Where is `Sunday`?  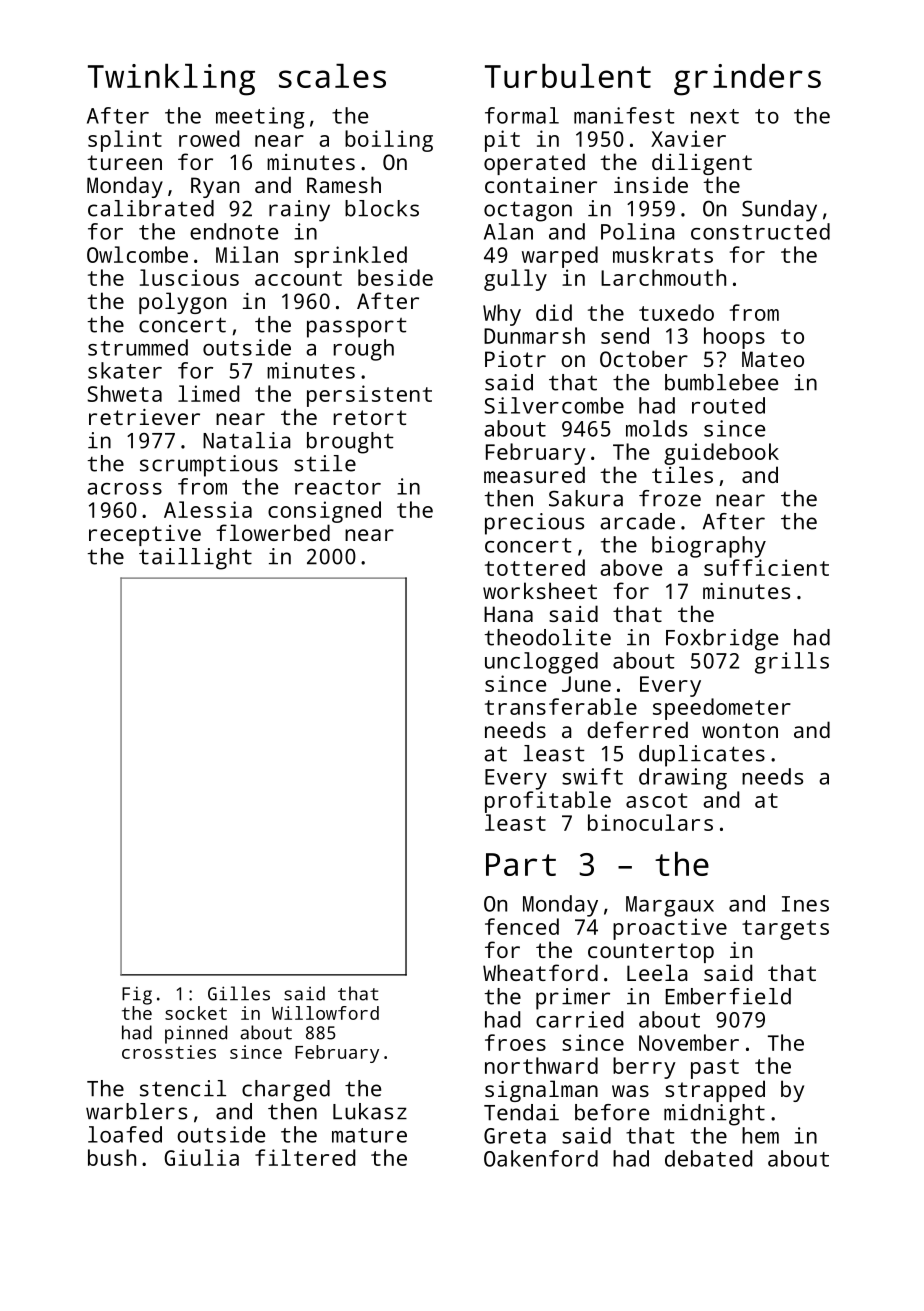
Sunday is located at coordinates (779, 211).
